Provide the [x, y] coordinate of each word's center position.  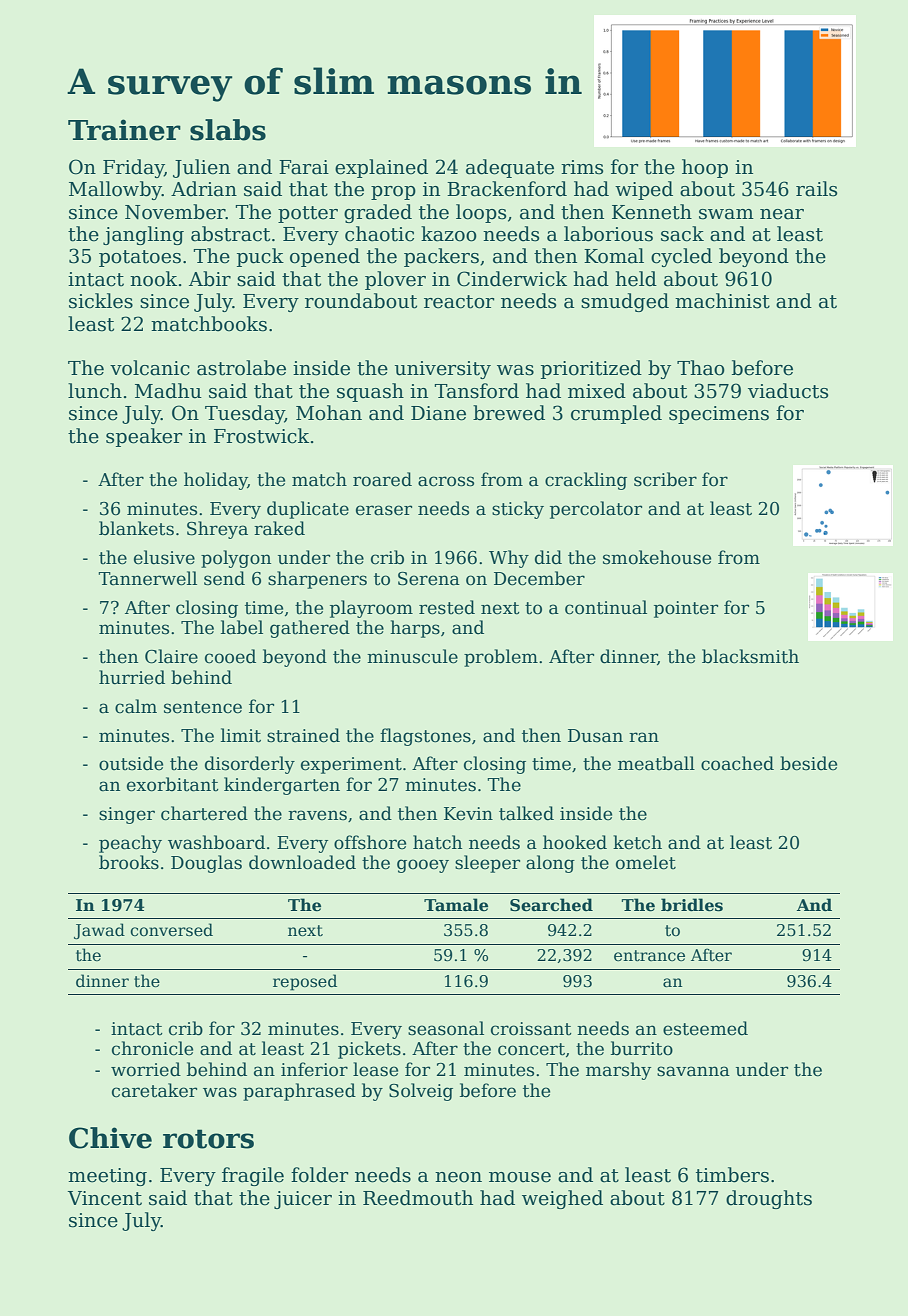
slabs [228, 130]
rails [817, 189]
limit [241, 735]
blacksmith [750, 656]
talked [526, 813]
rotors [208, 1139]
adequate [510, 168]
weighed [562, 1199]
